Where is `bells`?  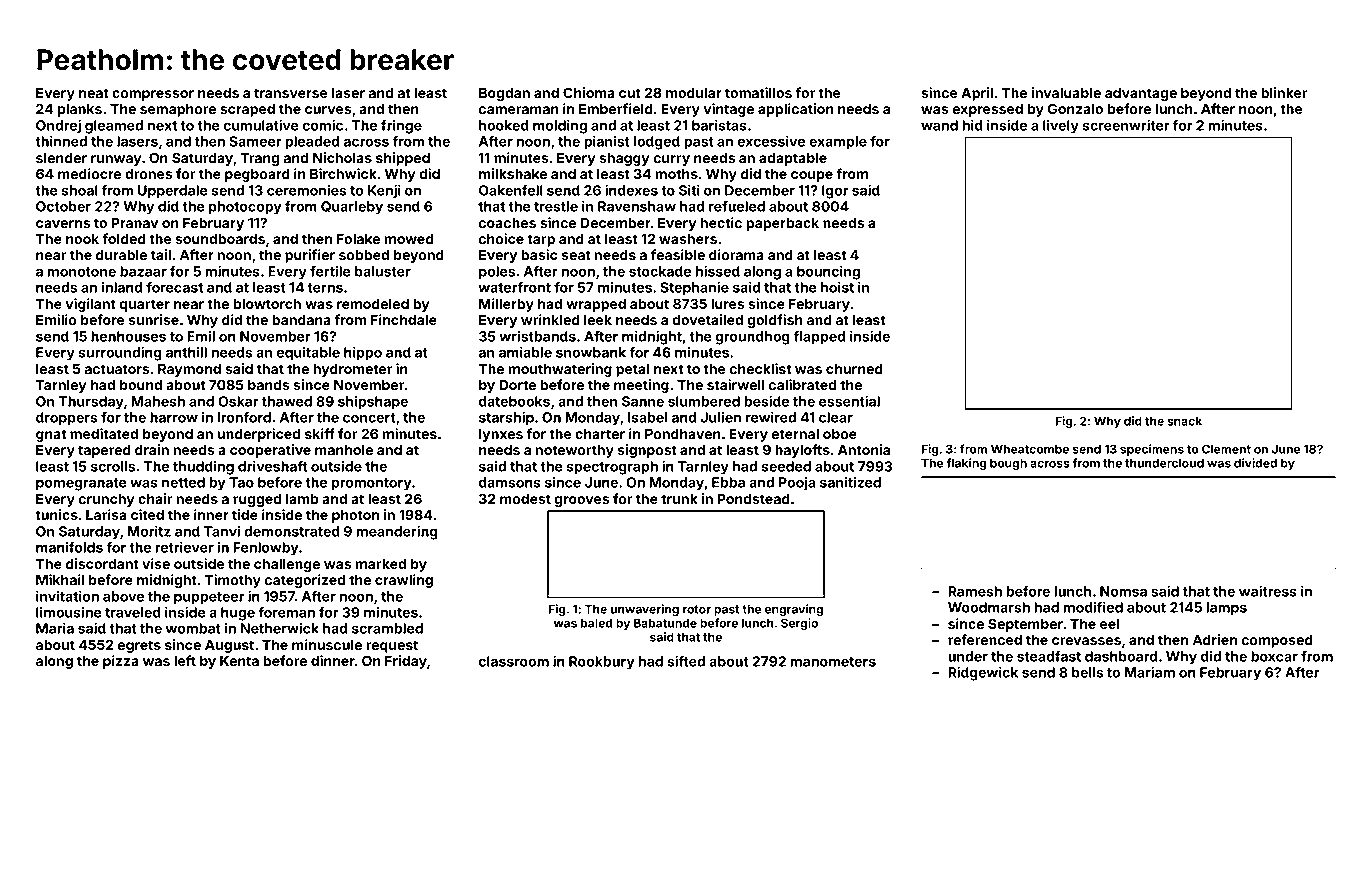
bells is located at coordinates (1088, 672).
